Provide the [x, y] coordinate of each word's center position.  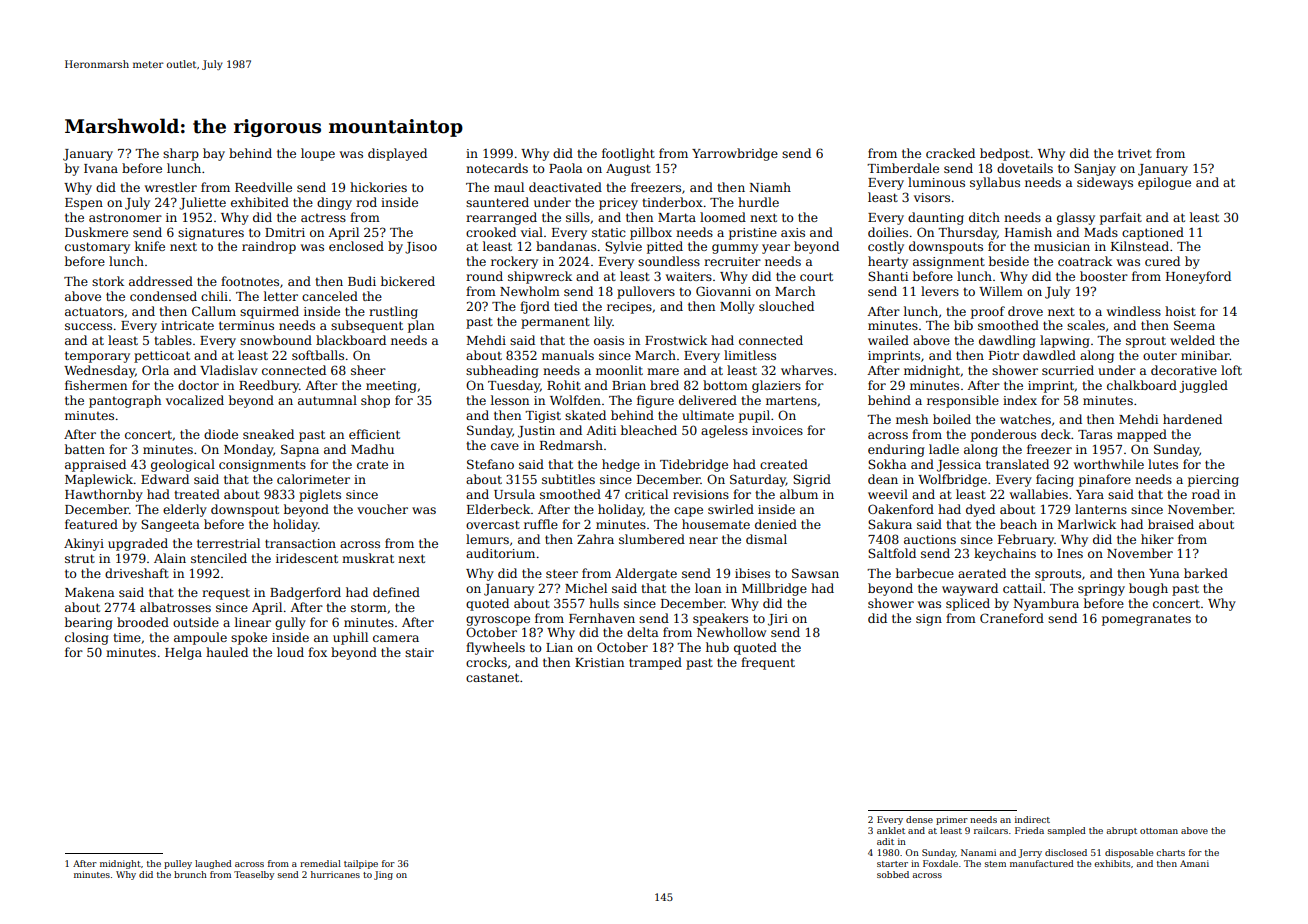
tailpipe [361, 864]
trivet [1135, 153]
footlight [628, 154]
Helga [183, 653]
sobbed [893, 874]
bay [214, 154]
